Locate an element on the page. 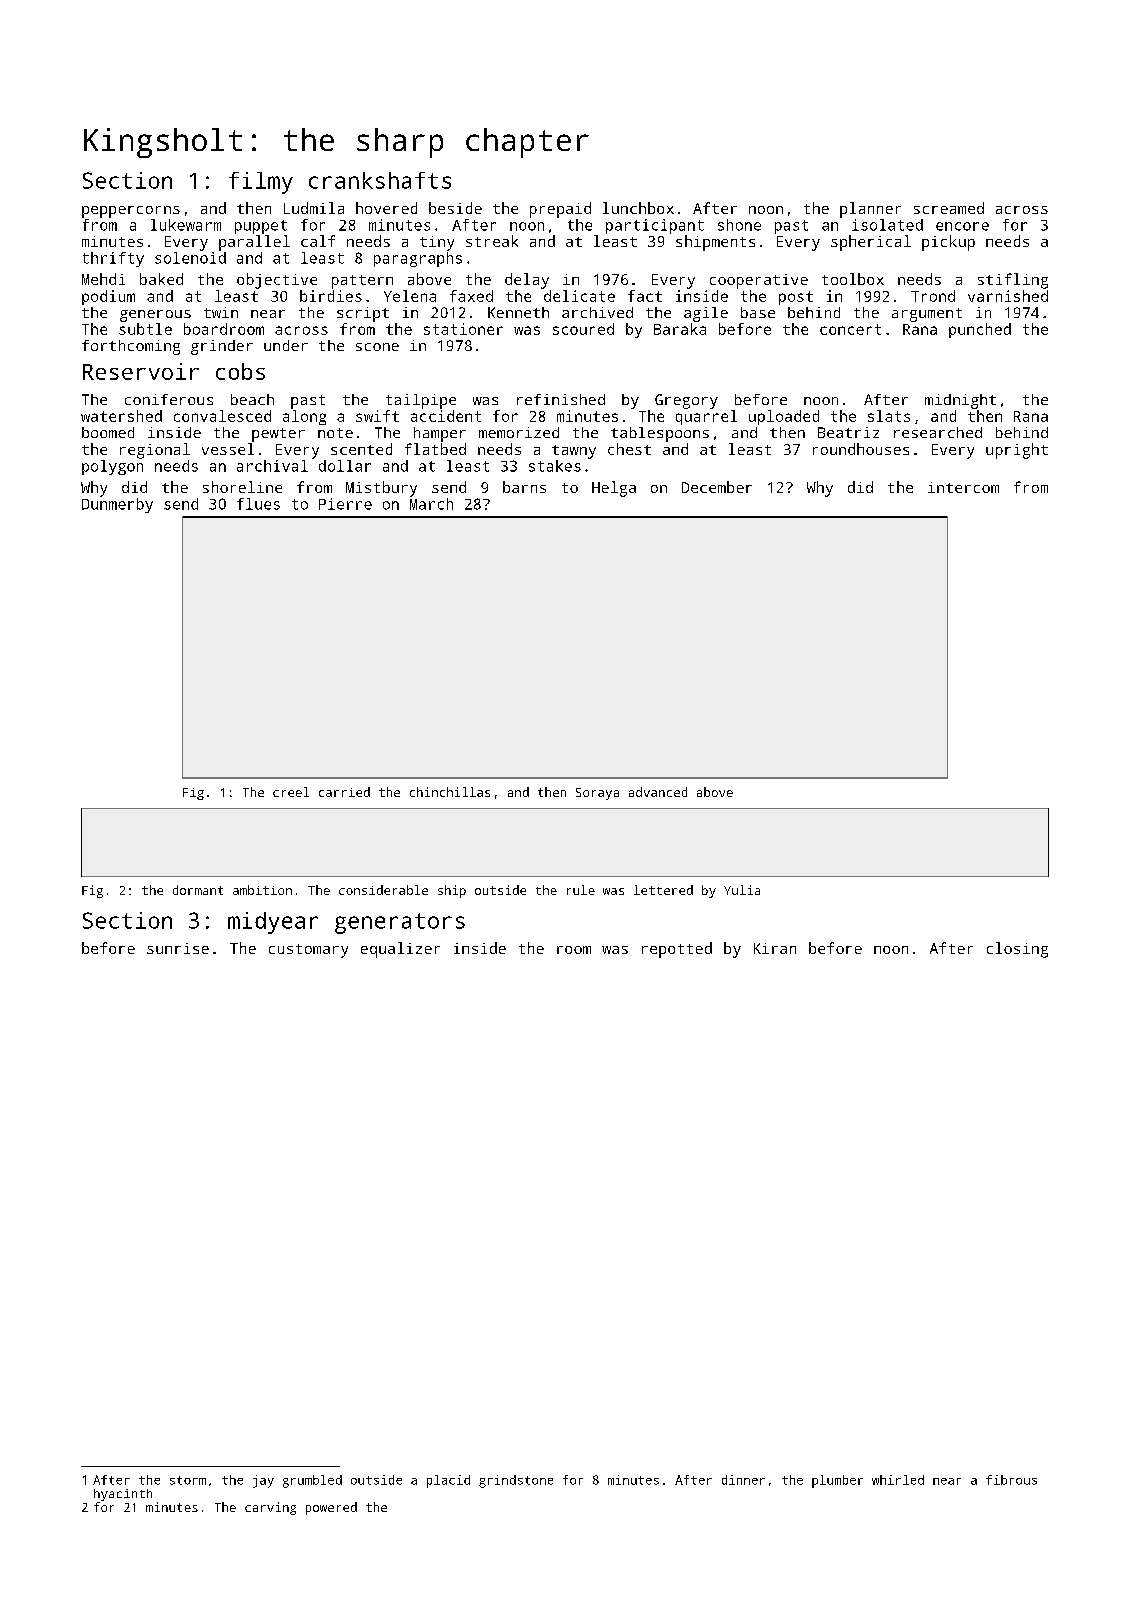 The height and width of the document is (1598, 1130). dinner is located at coordinates (743, 1480).
